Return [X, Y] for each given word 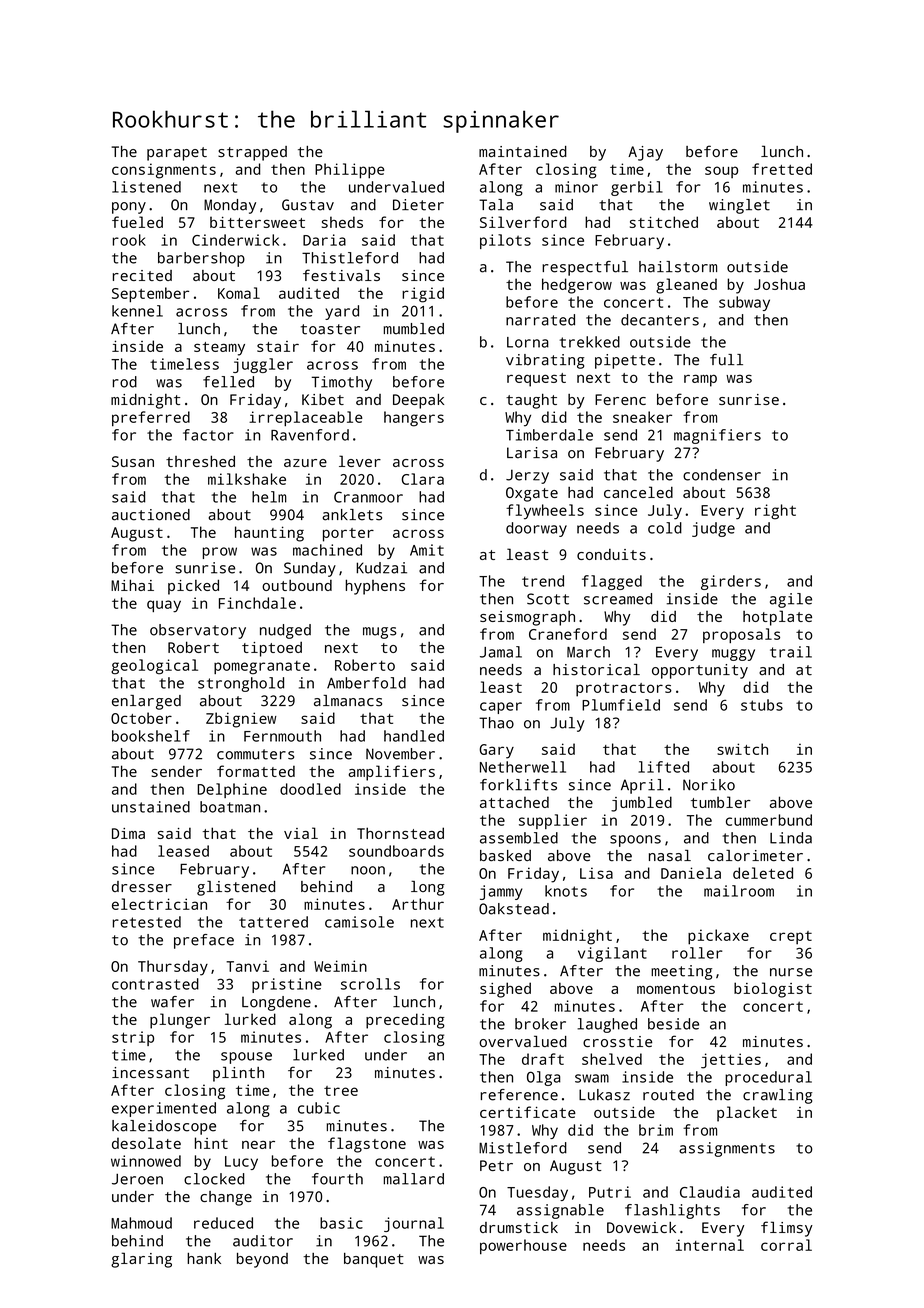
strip [133, 1038]
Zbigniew [241, 720]
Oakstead [514, 909]
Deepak [418, 401]
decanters [660, 320]
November [400, 754]
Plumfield [621, 705]
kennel [137, 311]
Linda [791, 838]
